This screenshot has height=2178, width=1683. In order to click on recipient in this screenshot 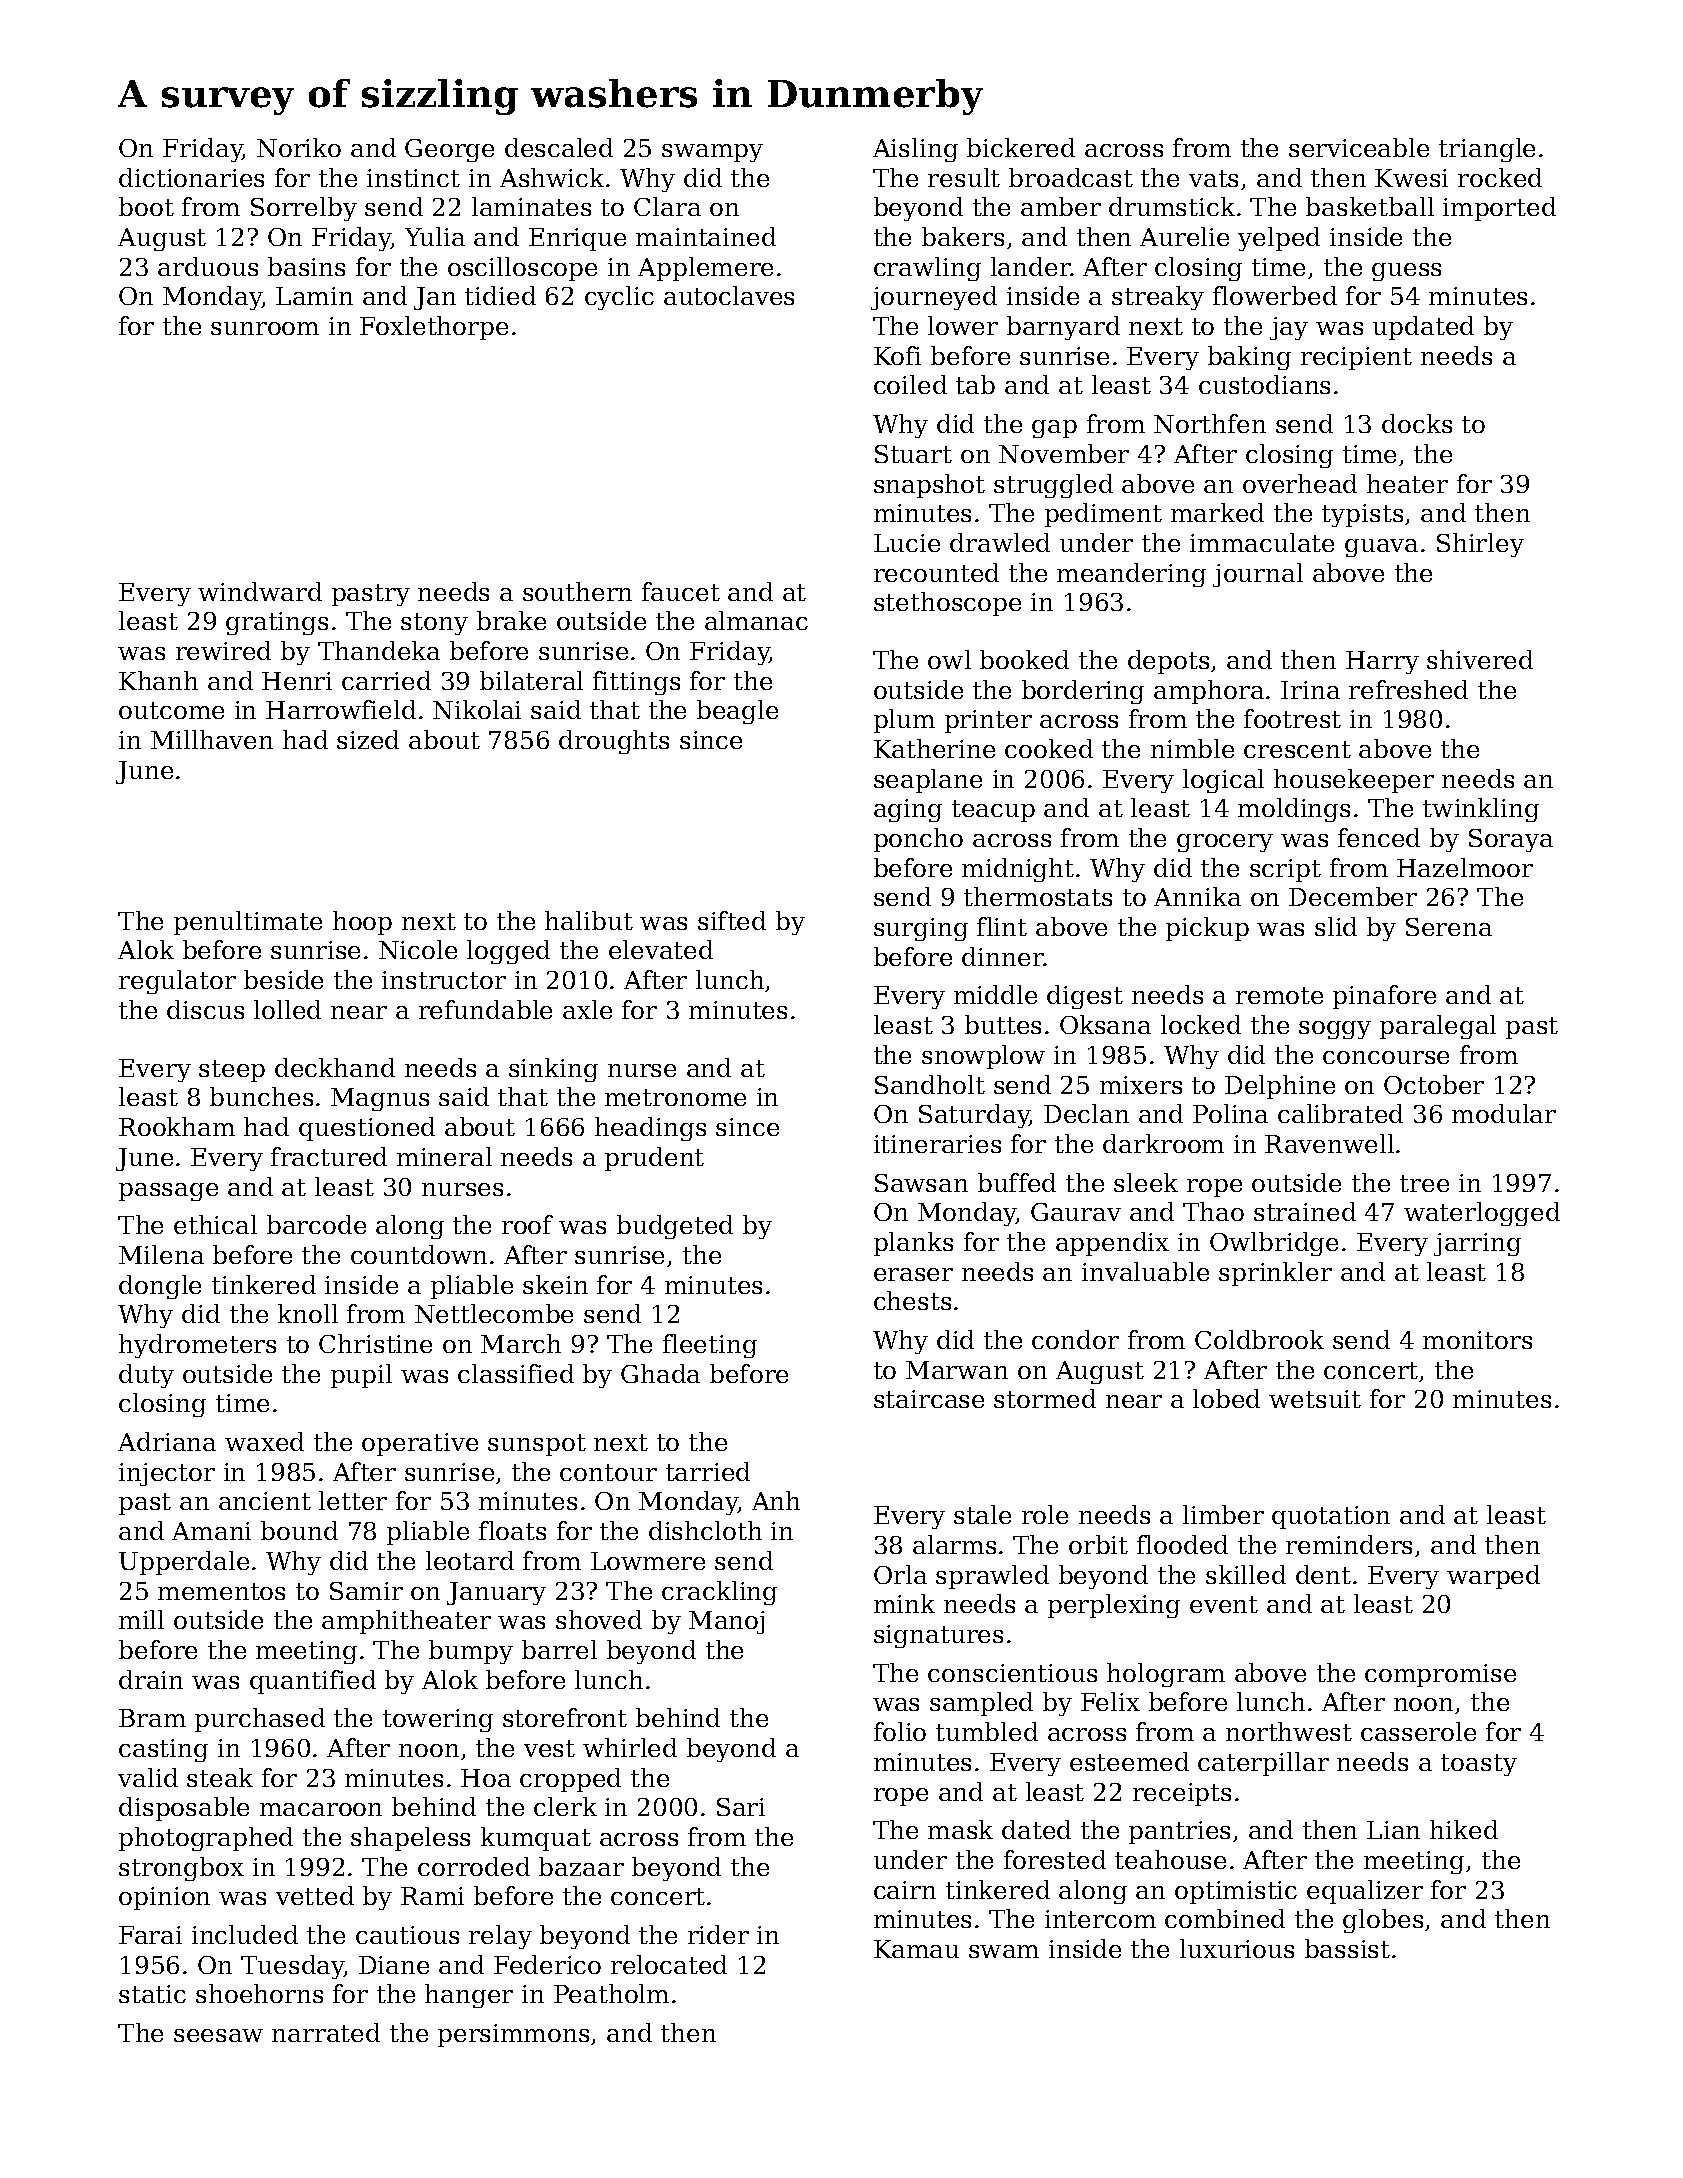, I will do `click(1356, 358)`.
